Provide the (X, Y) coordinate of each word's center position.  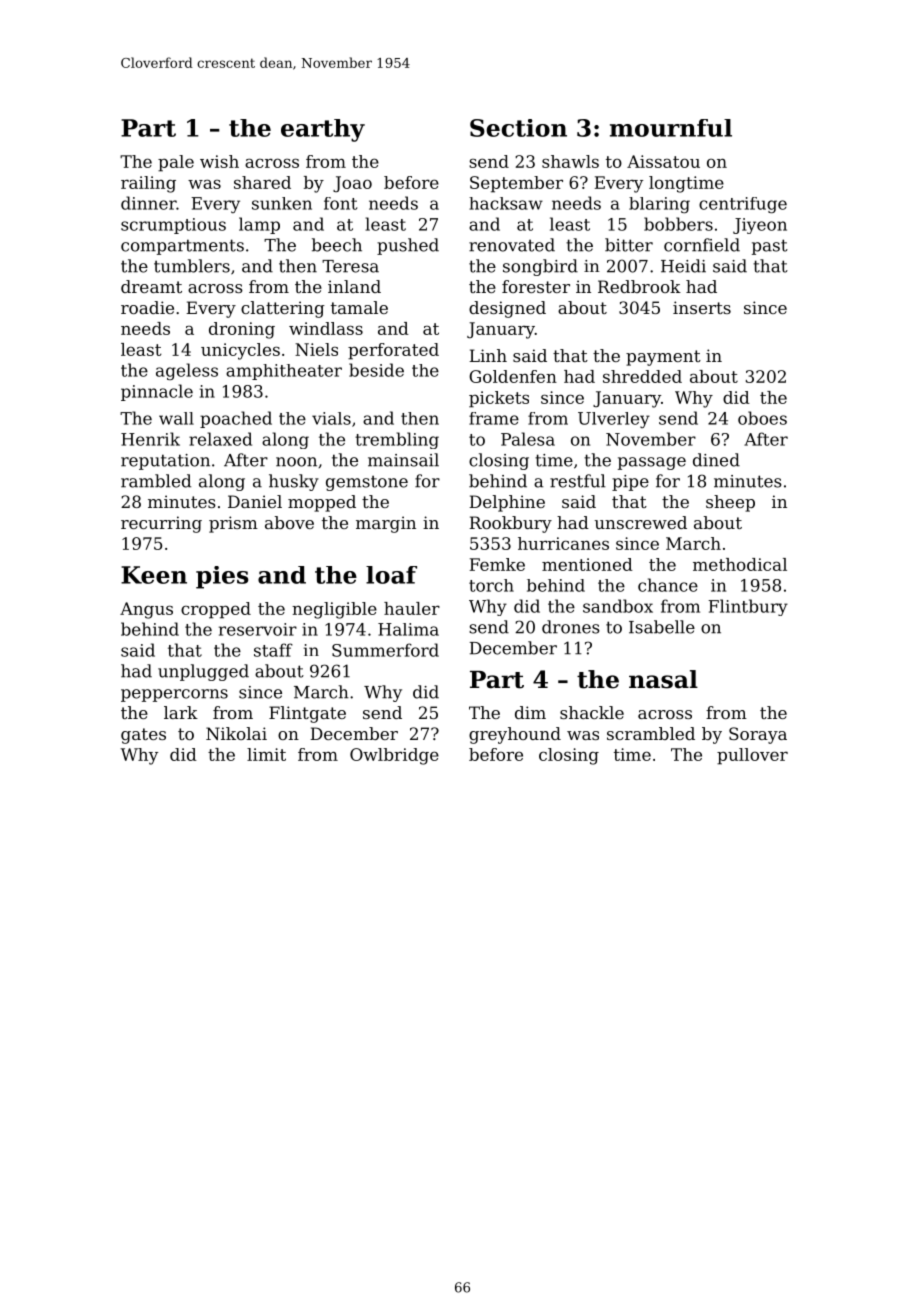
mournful (671, 128)
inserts (702, 307)
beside (376, 370)
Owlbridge (394, 756)
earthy (323, 130)
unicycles (240, 351)
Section (518, 128)
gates (143, 736)
